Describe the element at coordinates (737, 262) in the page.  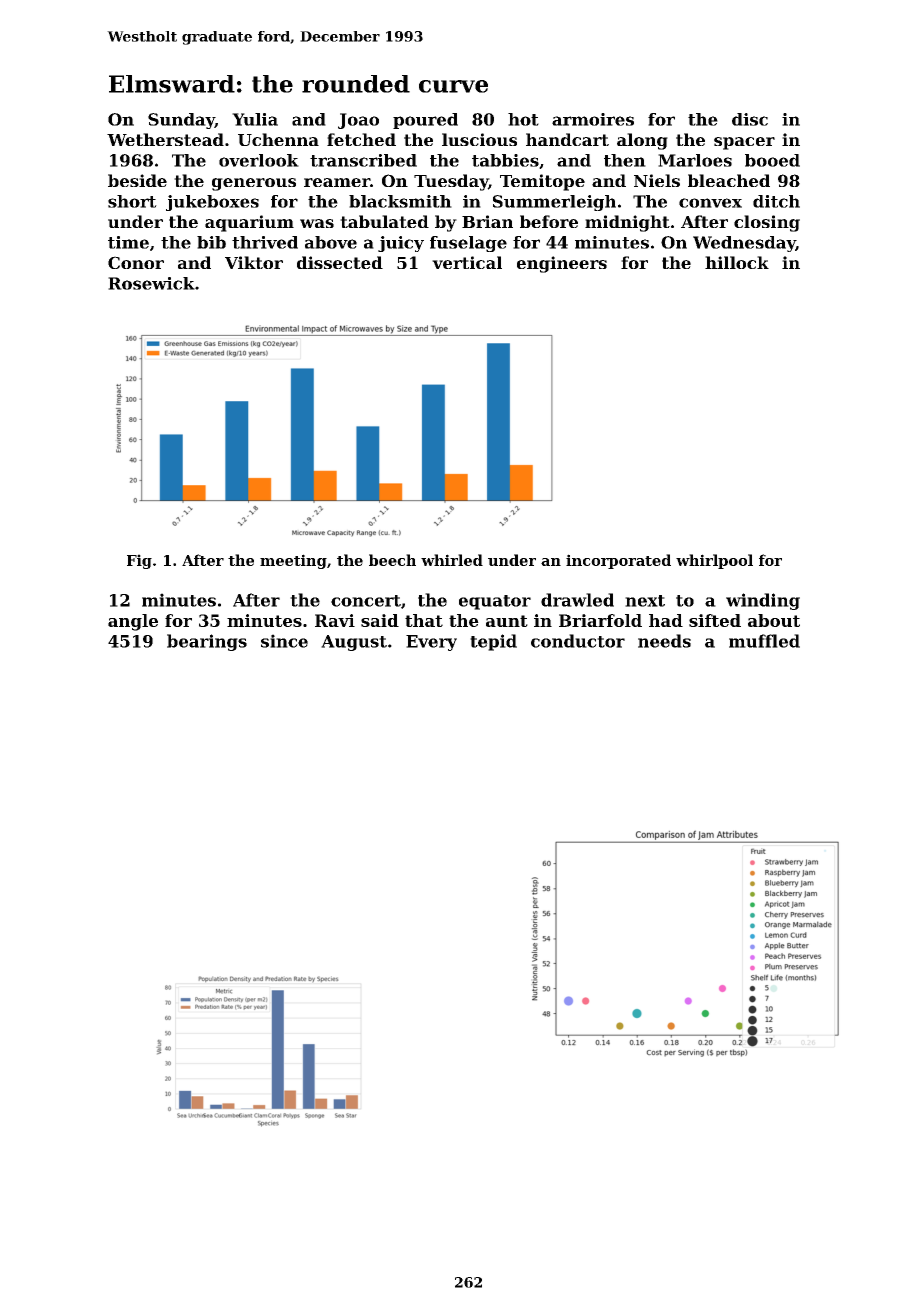
I see `hillock` at that location.
